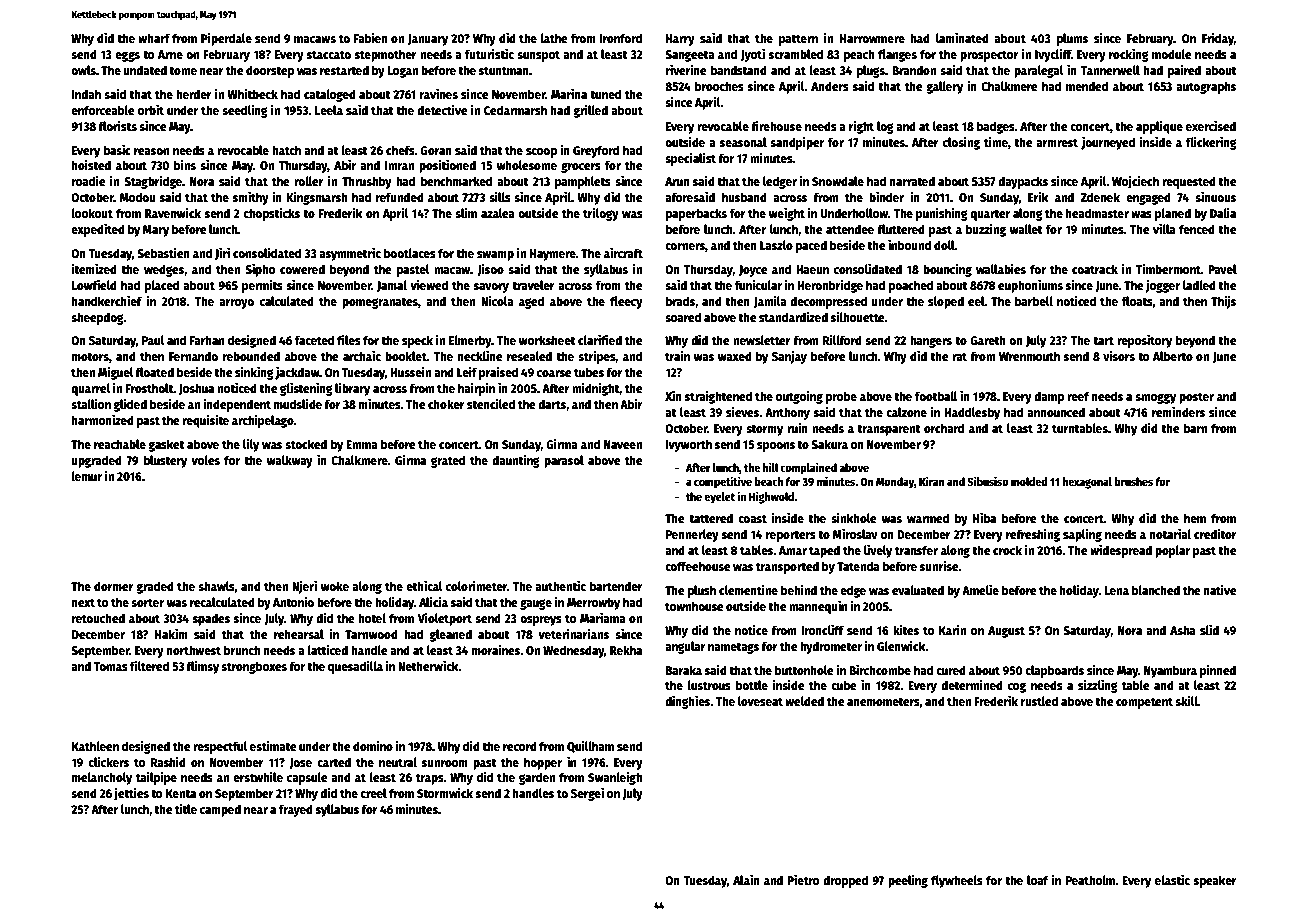 This screenshot has height=924, width=1308. Describe the element at coordinates (1223, 302) in the screenshot. I see `Thijs` at that location.
